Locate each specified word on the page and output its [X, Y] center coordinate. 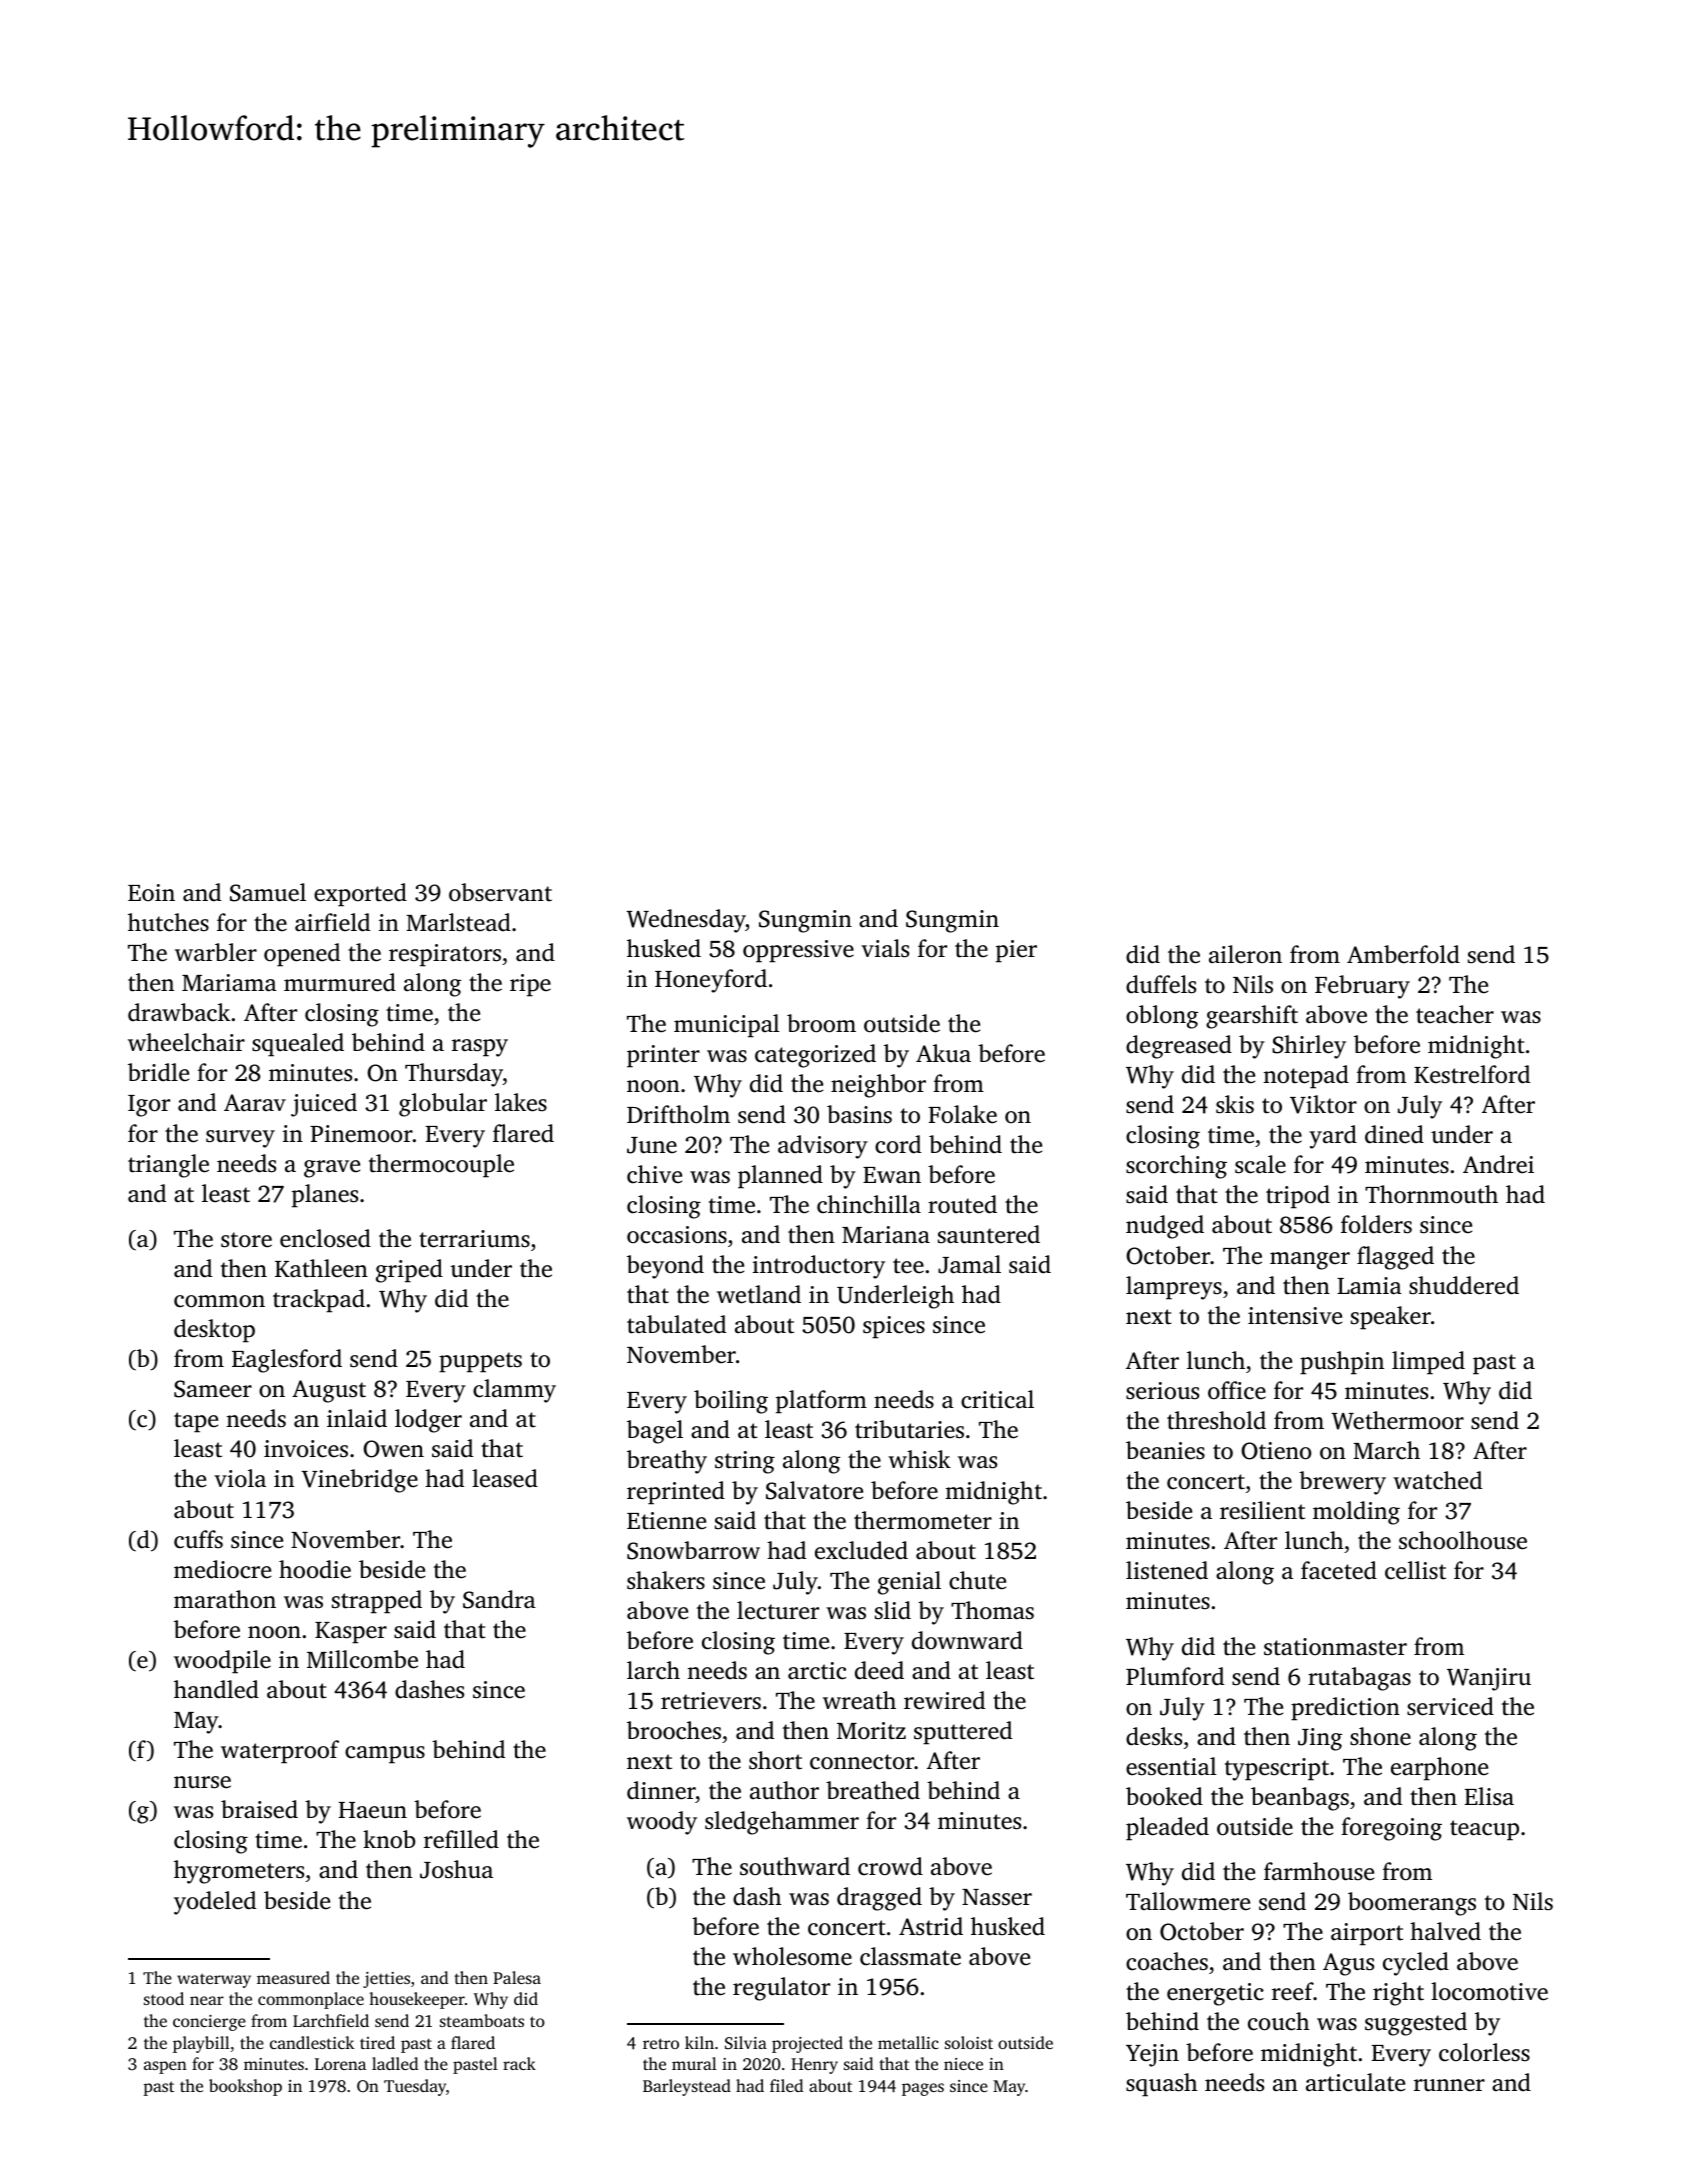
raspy [480, 1048]
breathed [873, 1790]
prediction [1345, 1709]
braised [259, 1809]
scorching [1176, 1167]
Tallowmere [1188, 1901]
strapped [377, 1602]
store [246, 1240]
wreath [859, 1700]
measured [293, 1977]
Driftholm [678, 1114]
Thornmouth [1431, 1194]
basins [859, 1114]
